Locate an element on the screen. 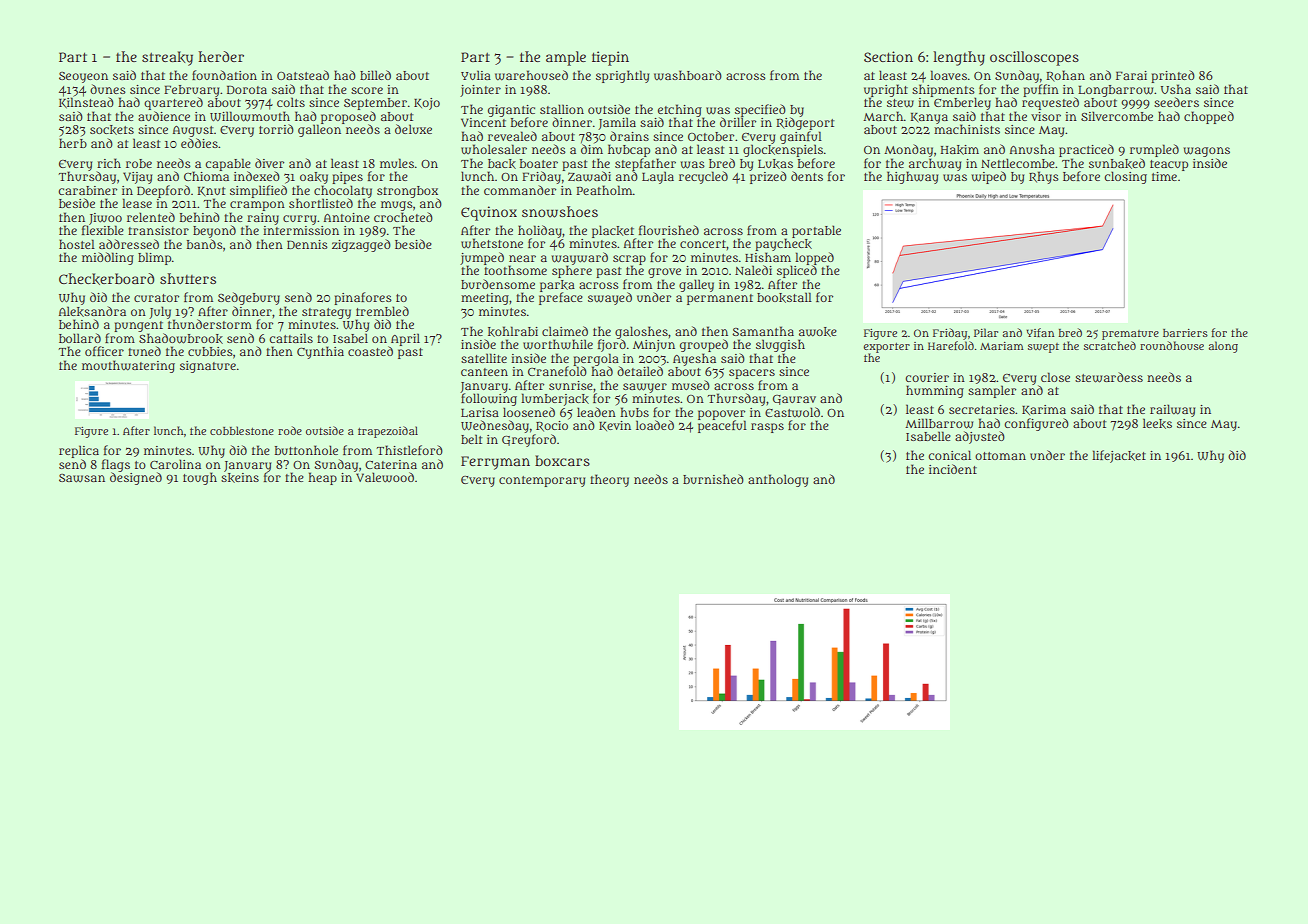 The width and height of the screenshot is (1308, 924). billed is located at coordinates (375, 75).
